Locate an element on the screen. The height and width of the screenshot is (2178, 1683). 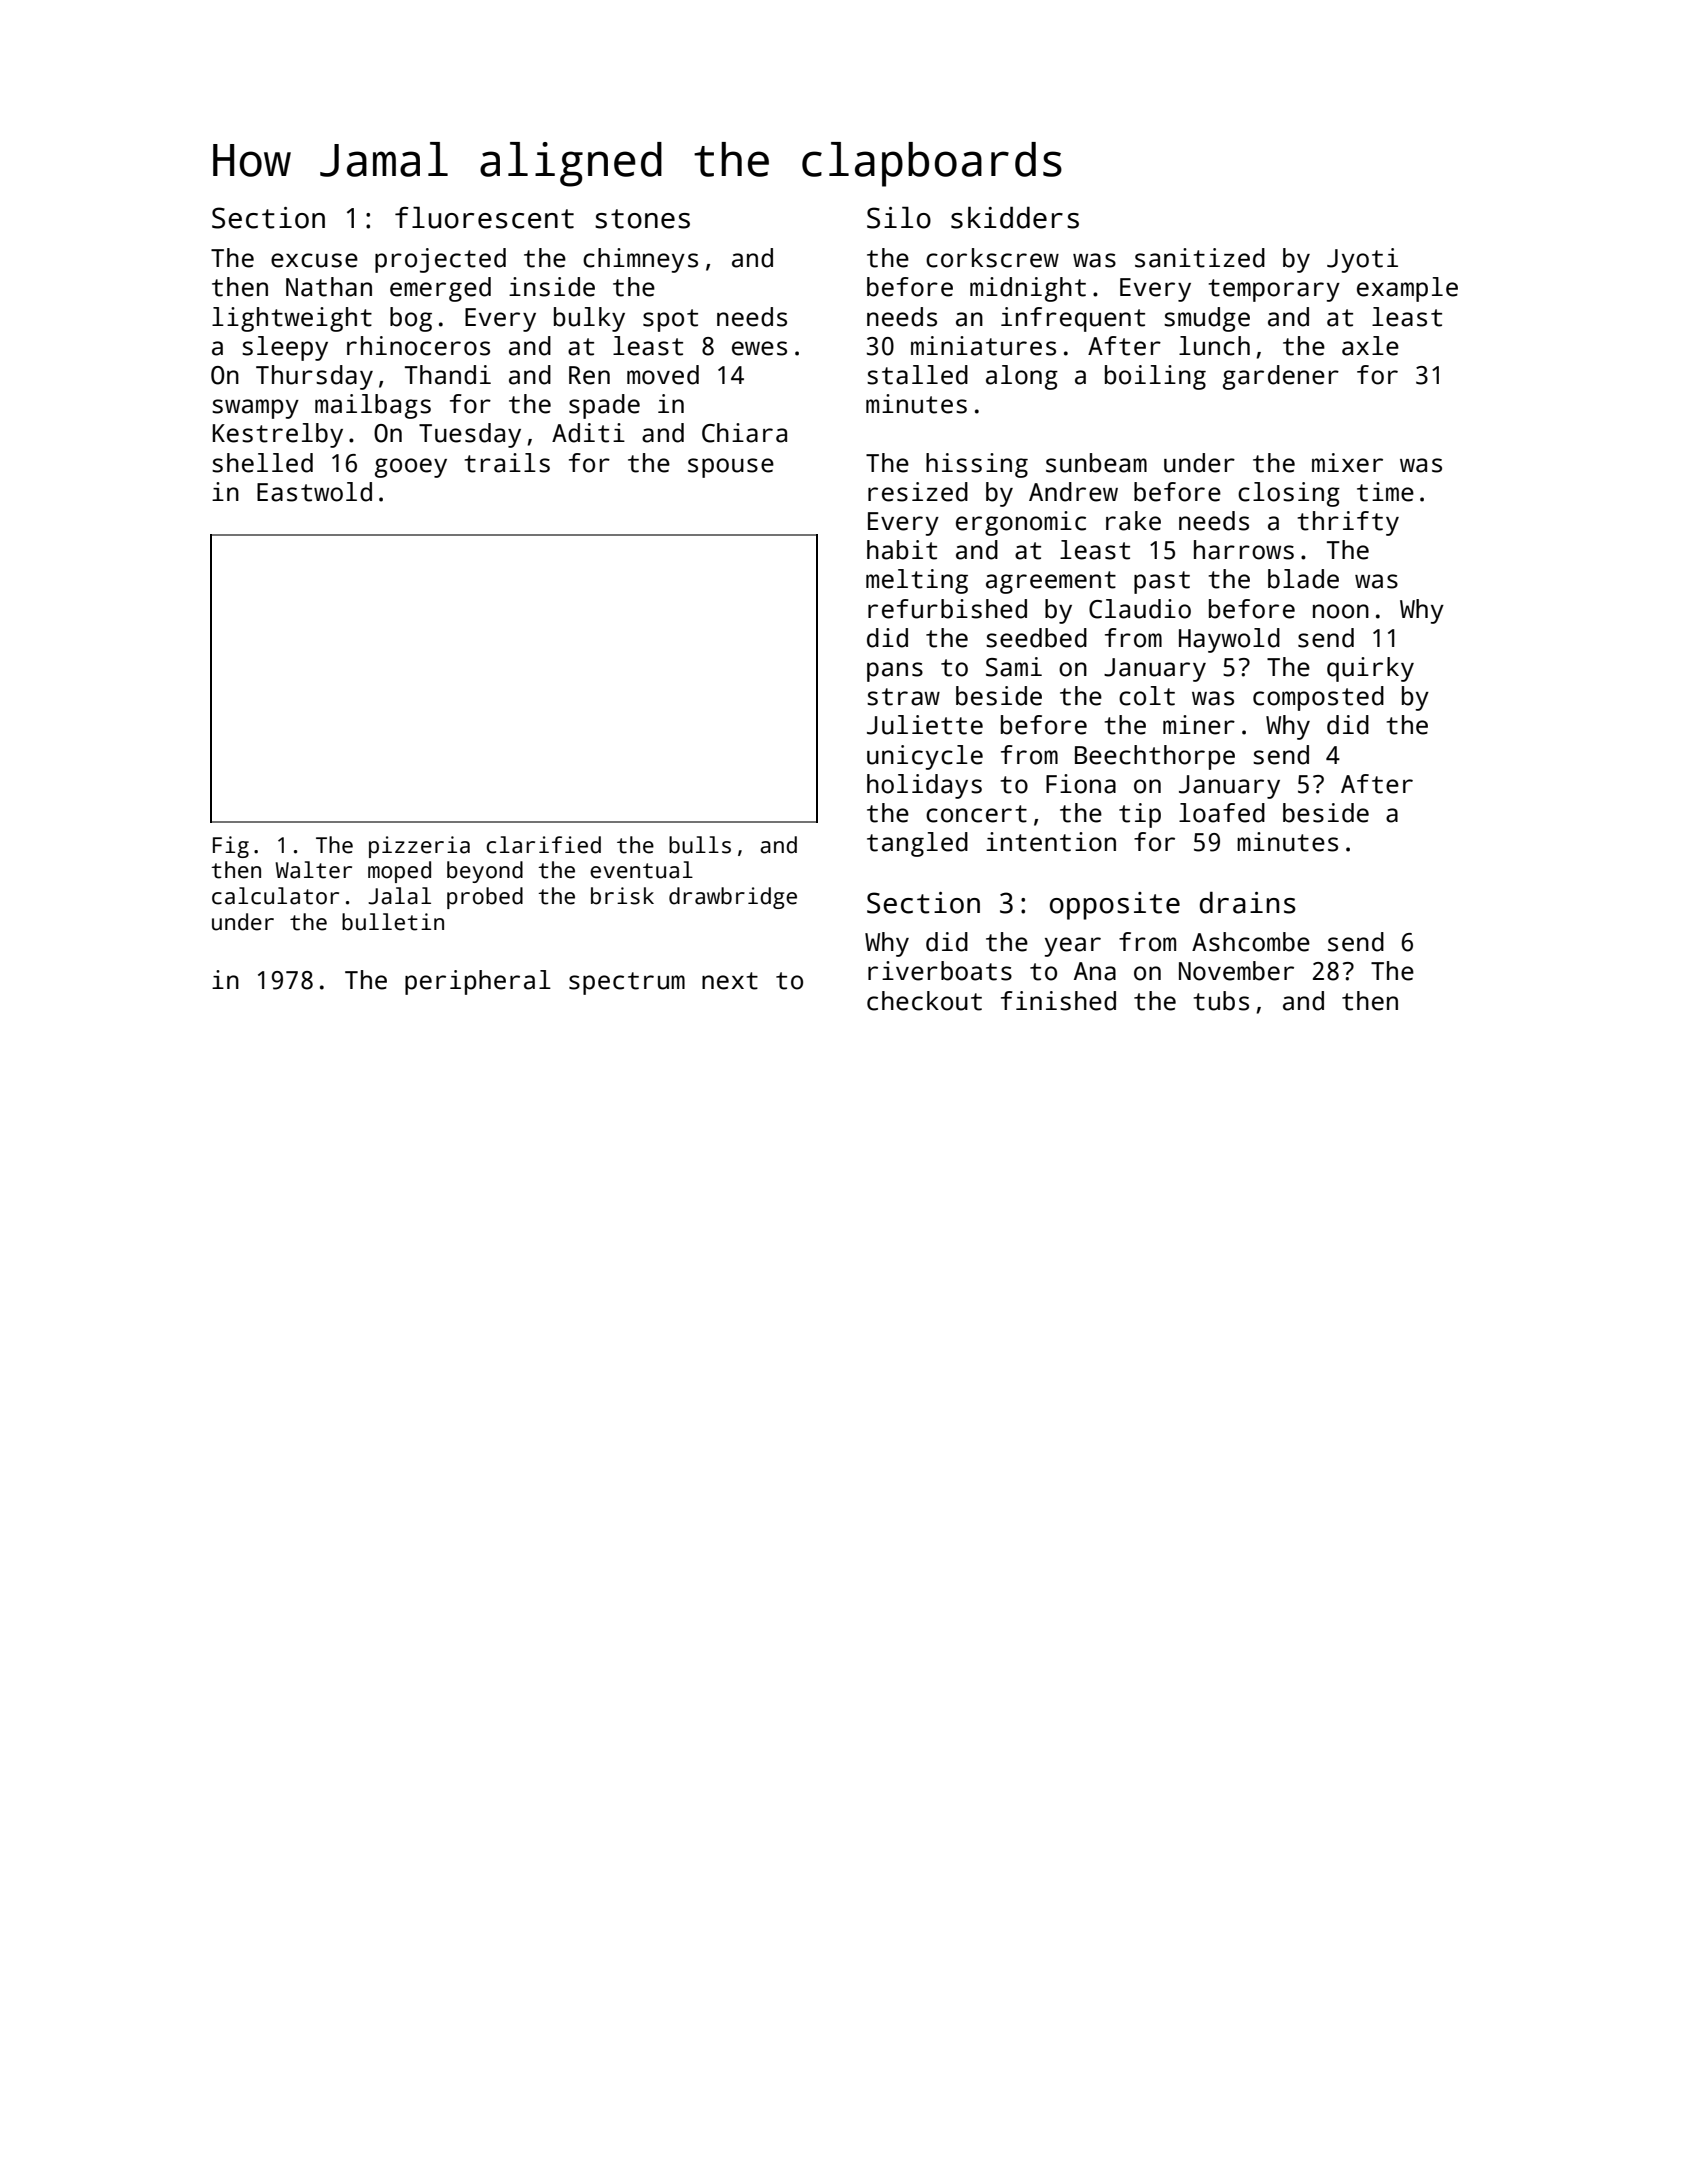
excuse is located at coordinates (314, 260).
